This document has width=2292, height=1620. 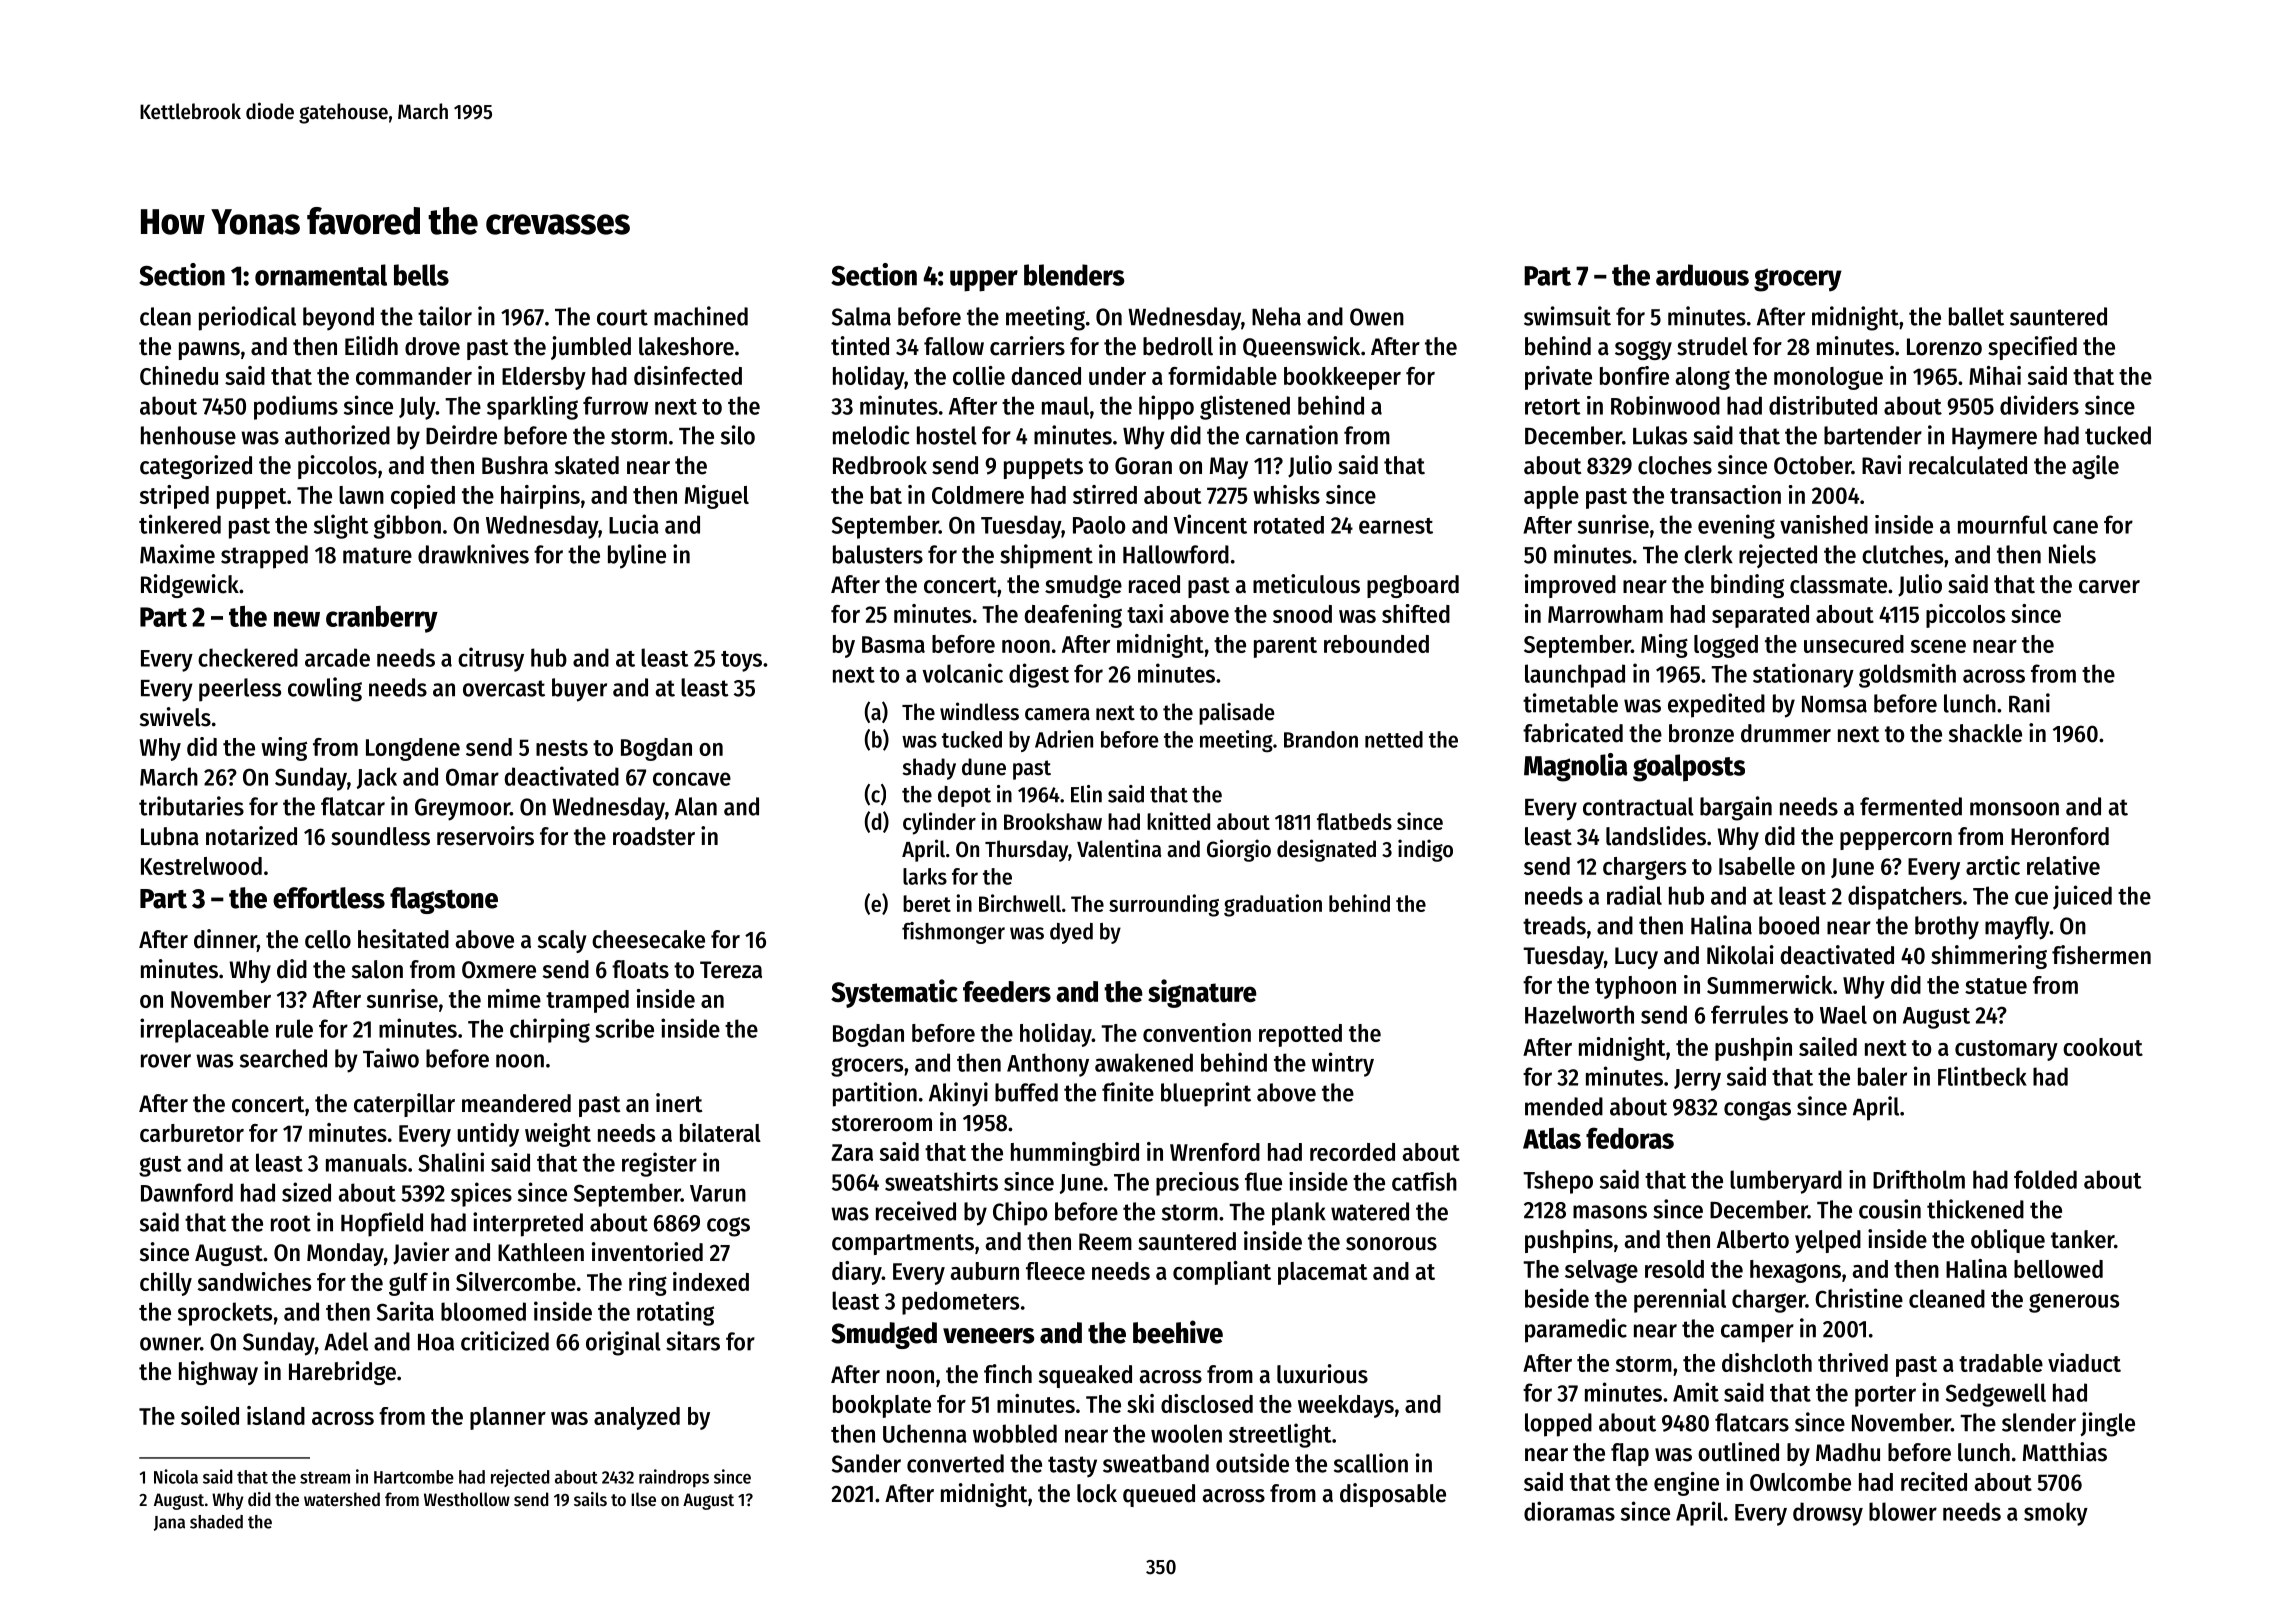 I want to click on drowsy, so click(x=1828, y=1514).
